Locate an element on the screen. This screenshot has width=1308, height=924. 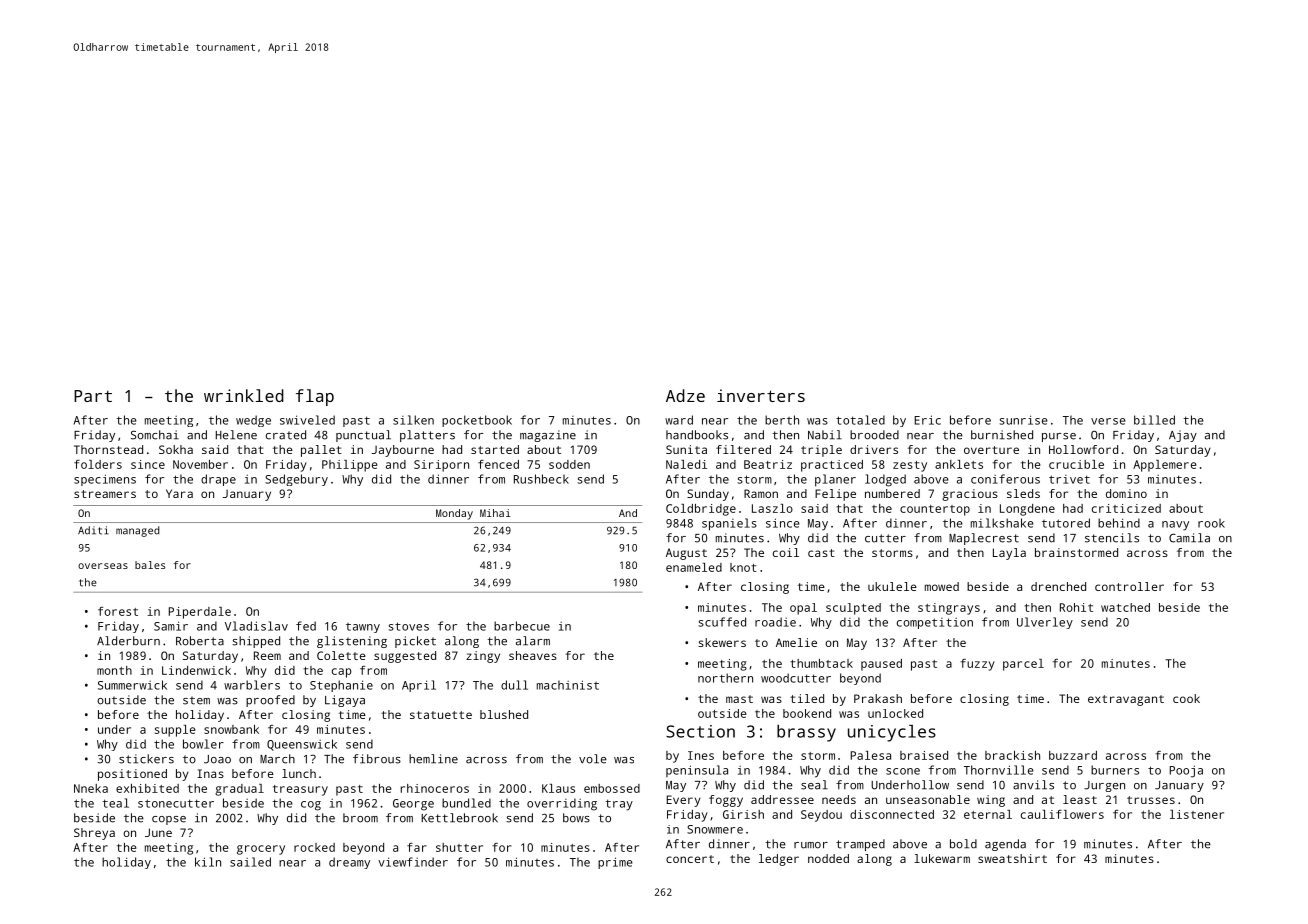
enameled is located at coordinates (694, 567).
